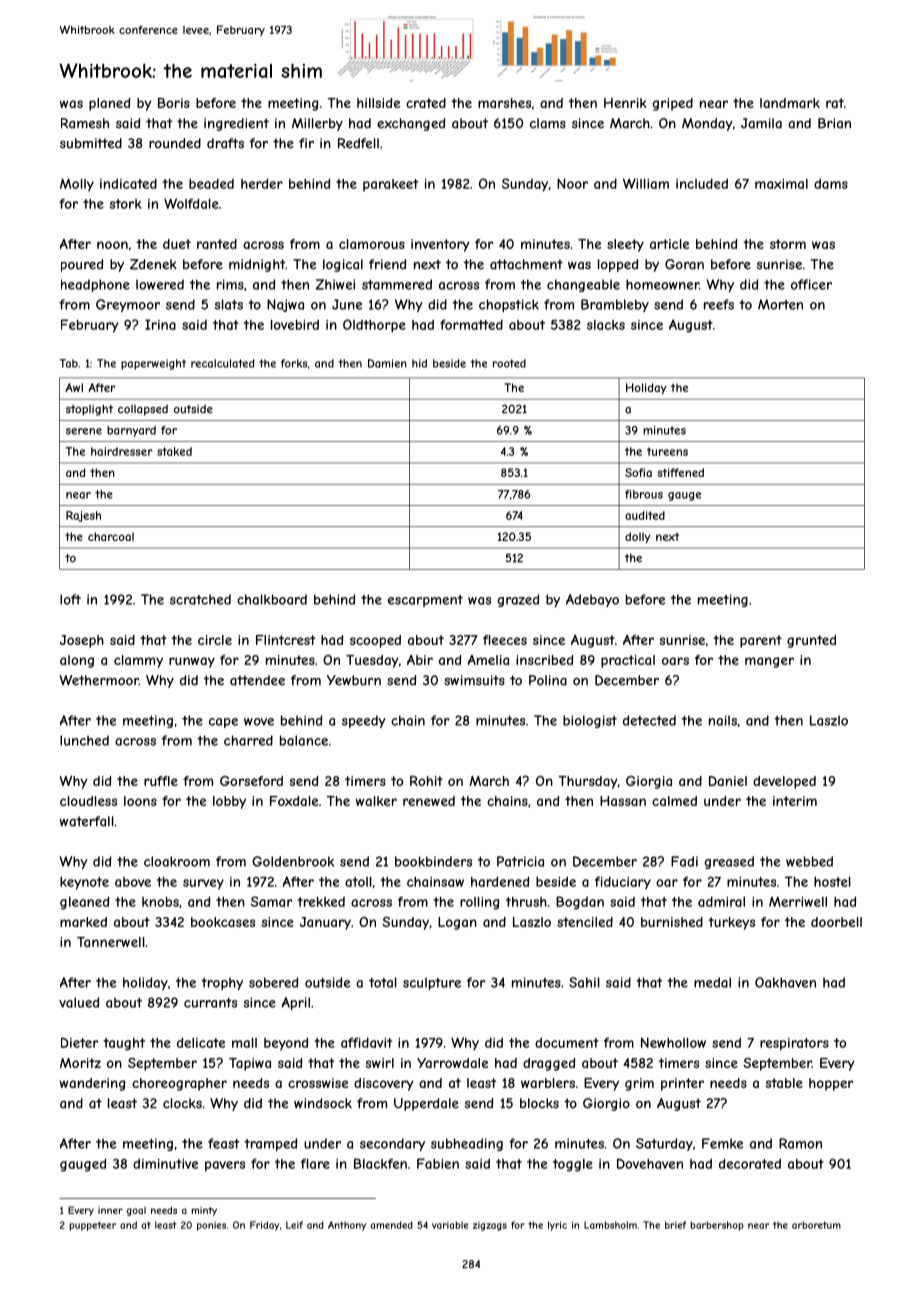 The height and width of the page is (1308, 924). Describe the element at coordinates (816, 1225) in the page. I see `arboretum` at that location.
